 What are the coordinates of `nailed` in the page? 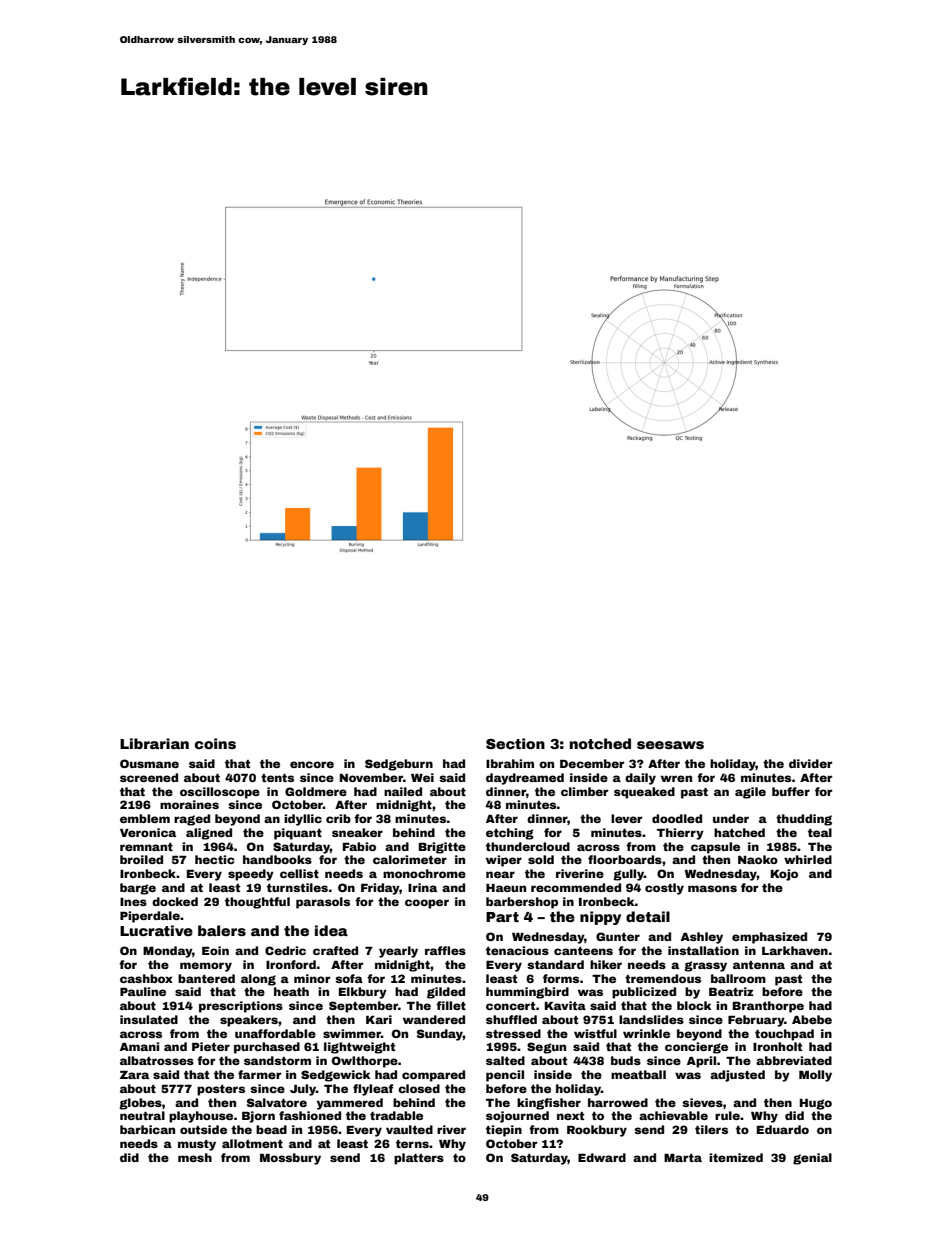 It's located at (403, 791).
